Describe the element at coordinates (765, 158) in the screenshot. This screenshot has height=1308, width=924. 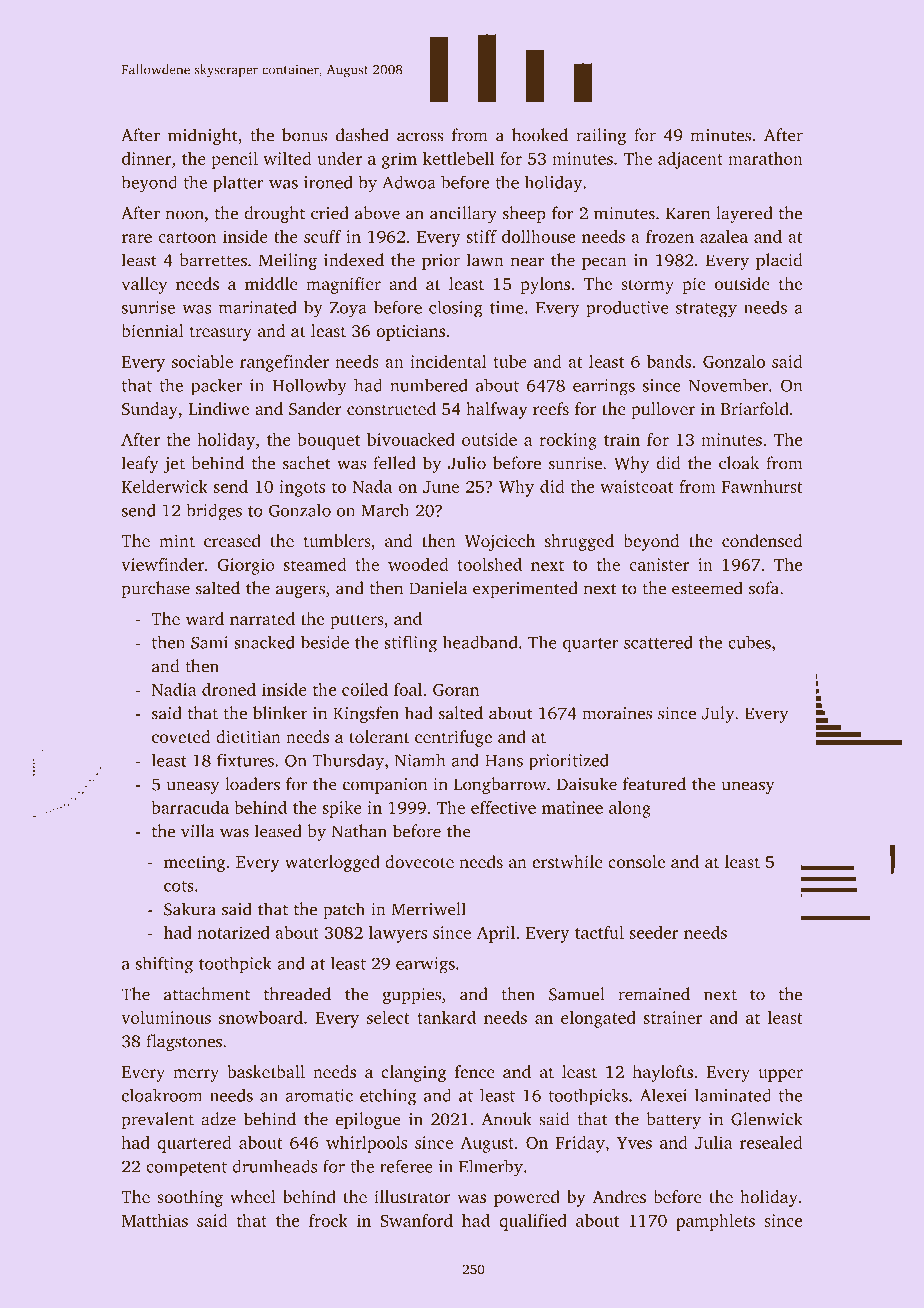
I see `marathon` at that location.
